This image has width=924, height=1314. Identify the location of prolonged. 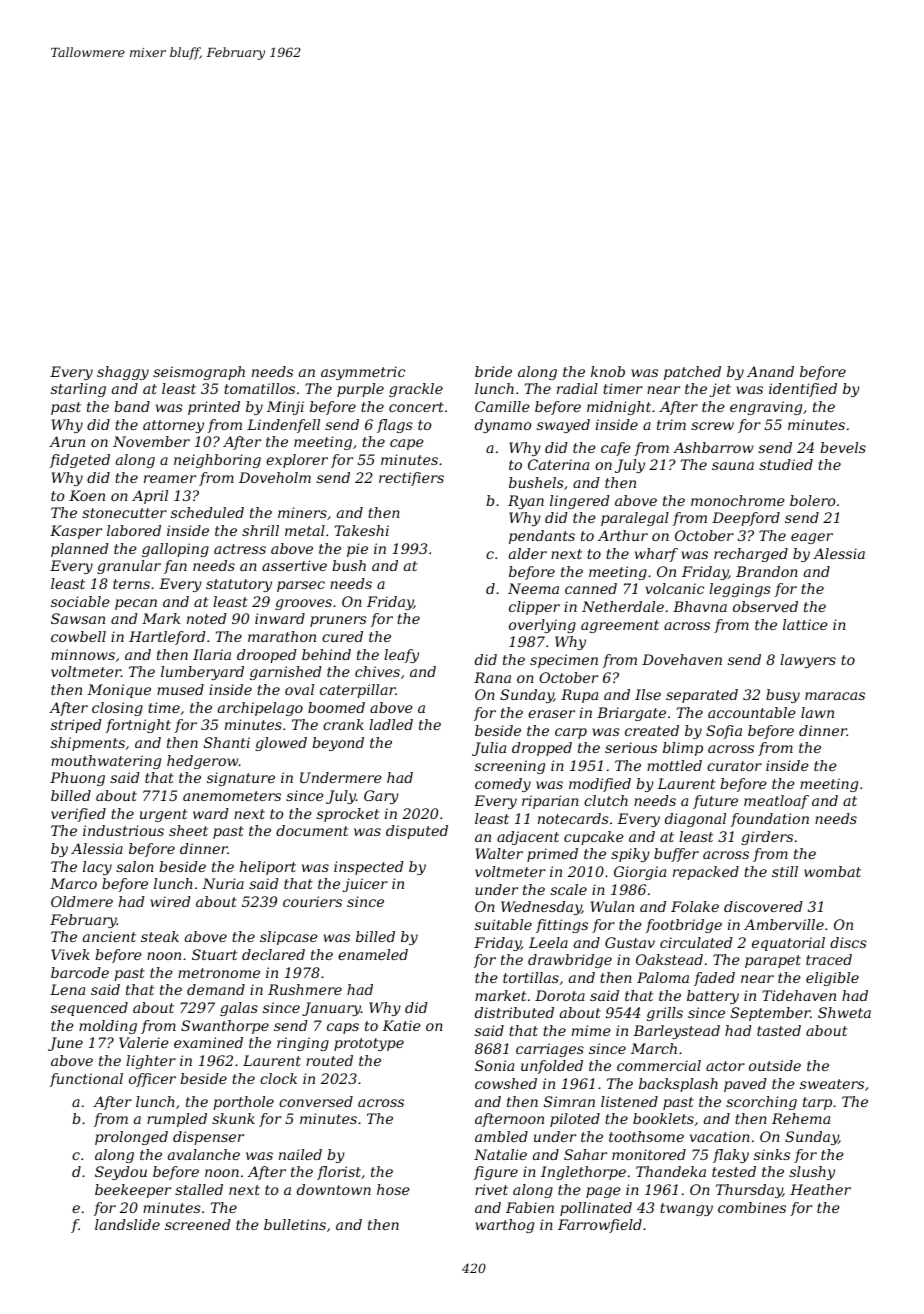
(131, 1138).
